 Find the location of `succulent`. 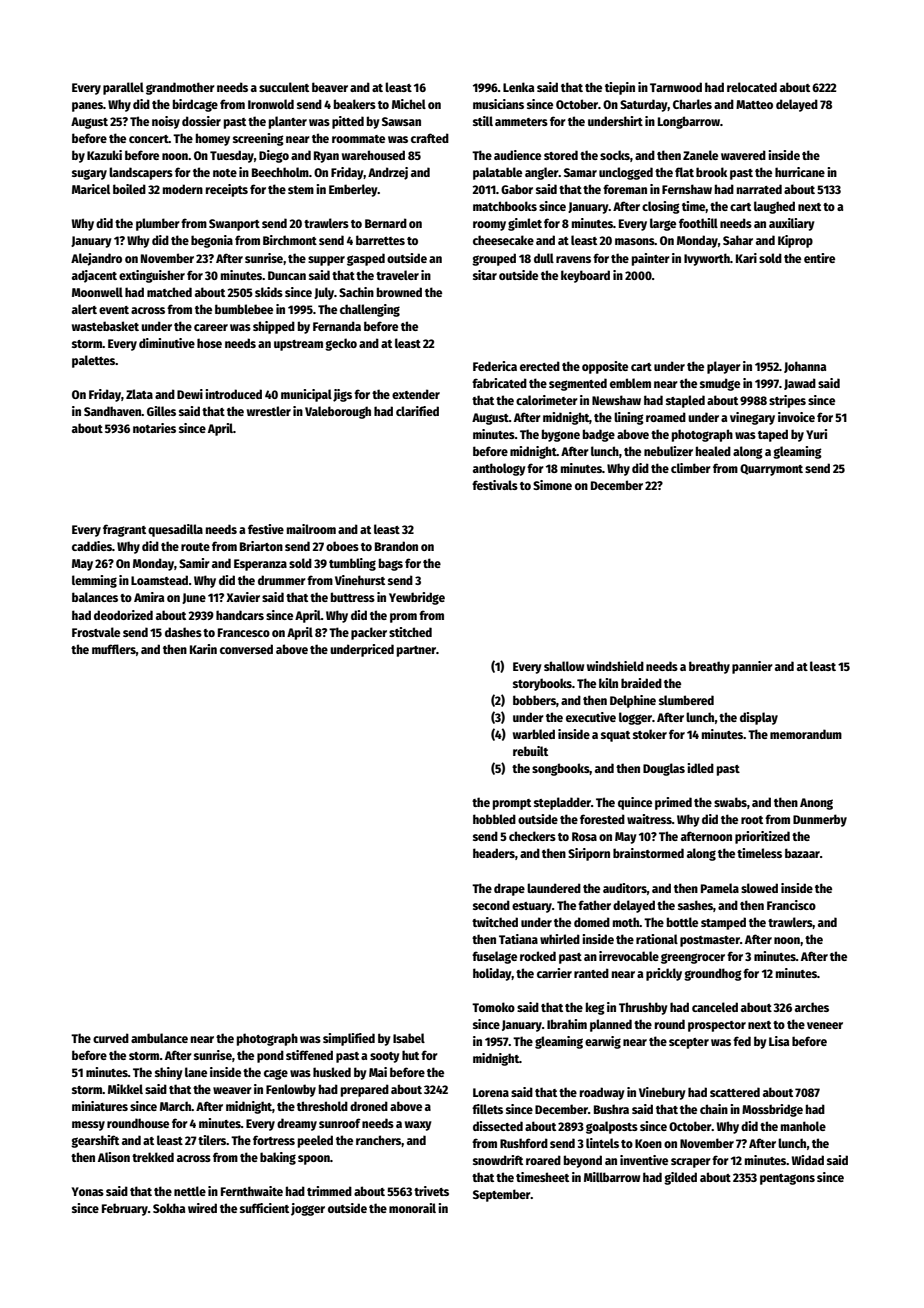

succulent is located at coordinates (284, 87).
